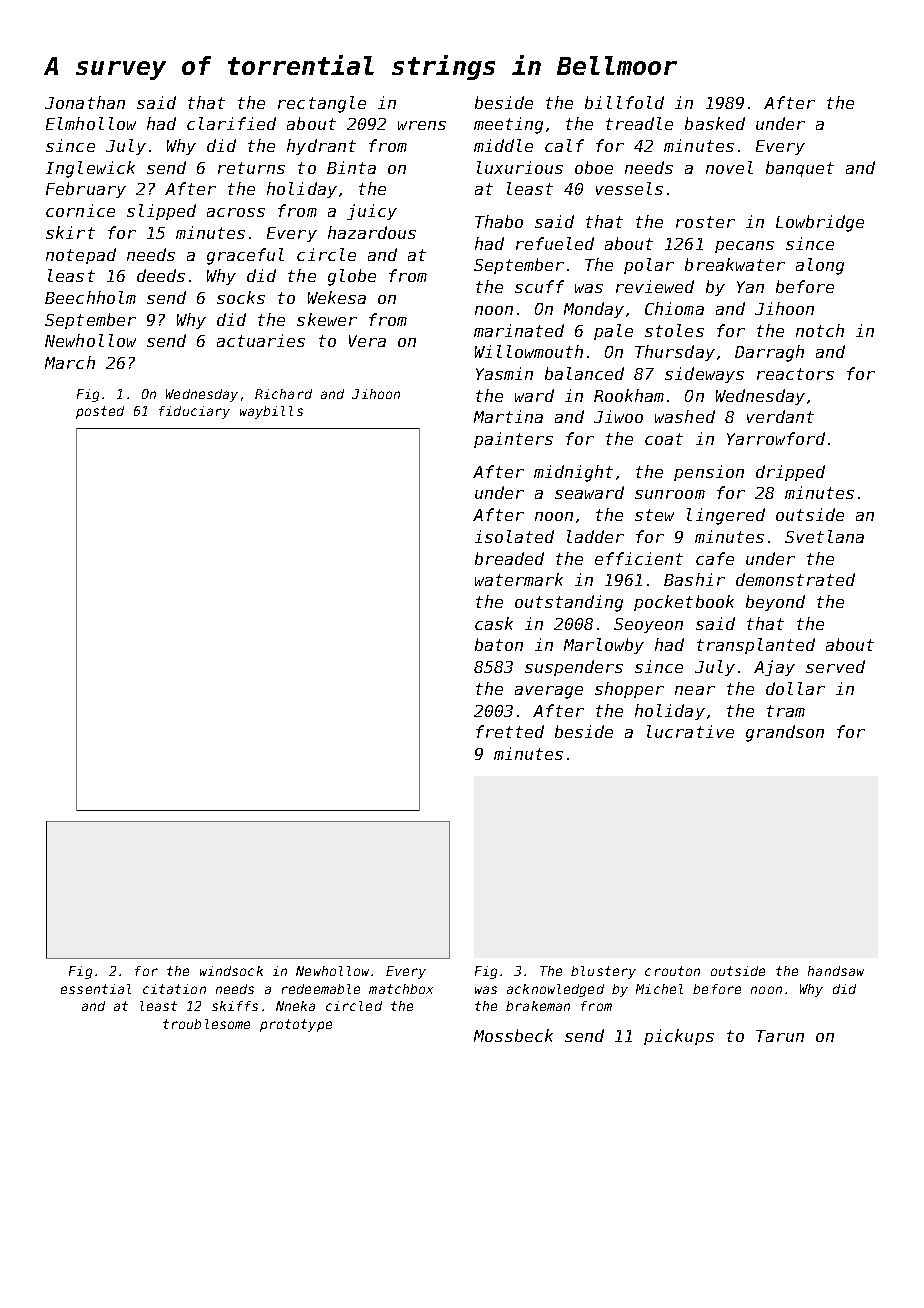 This screenshot has width=924, height=1308. Describe the element at coordinates (96, 989) in the screenshot. I see `essential` at that location.
